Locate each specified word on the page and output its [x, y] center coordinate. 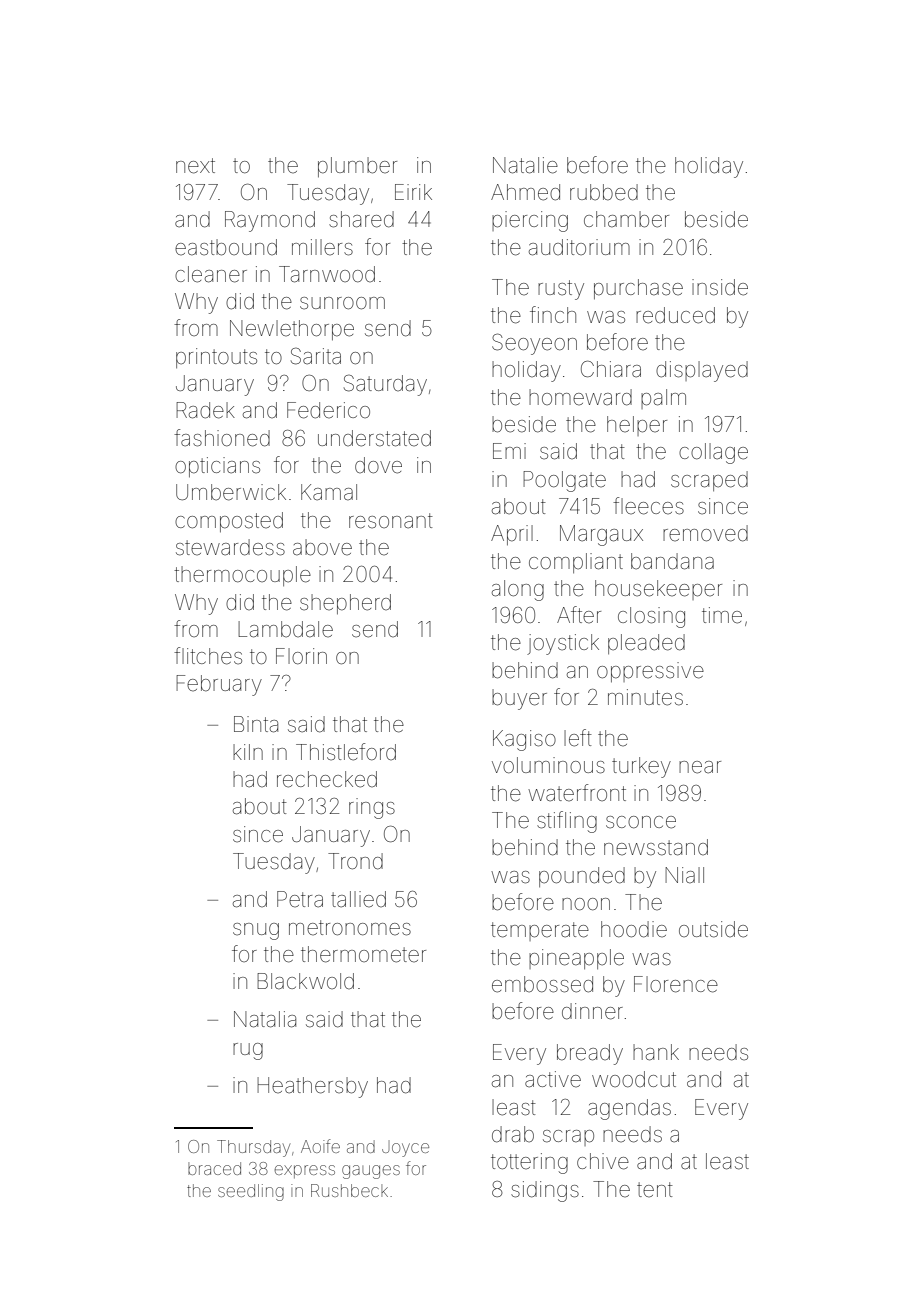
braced [214, 1168]
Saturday [385, 385]
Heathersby [312, 1087]
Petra [300, 899]
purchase [638, 289]
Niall [684, 875]
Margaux [601, 535]
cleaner [211, 274]
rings [372, 808]
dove [378, 465]
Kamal [329, 492]
